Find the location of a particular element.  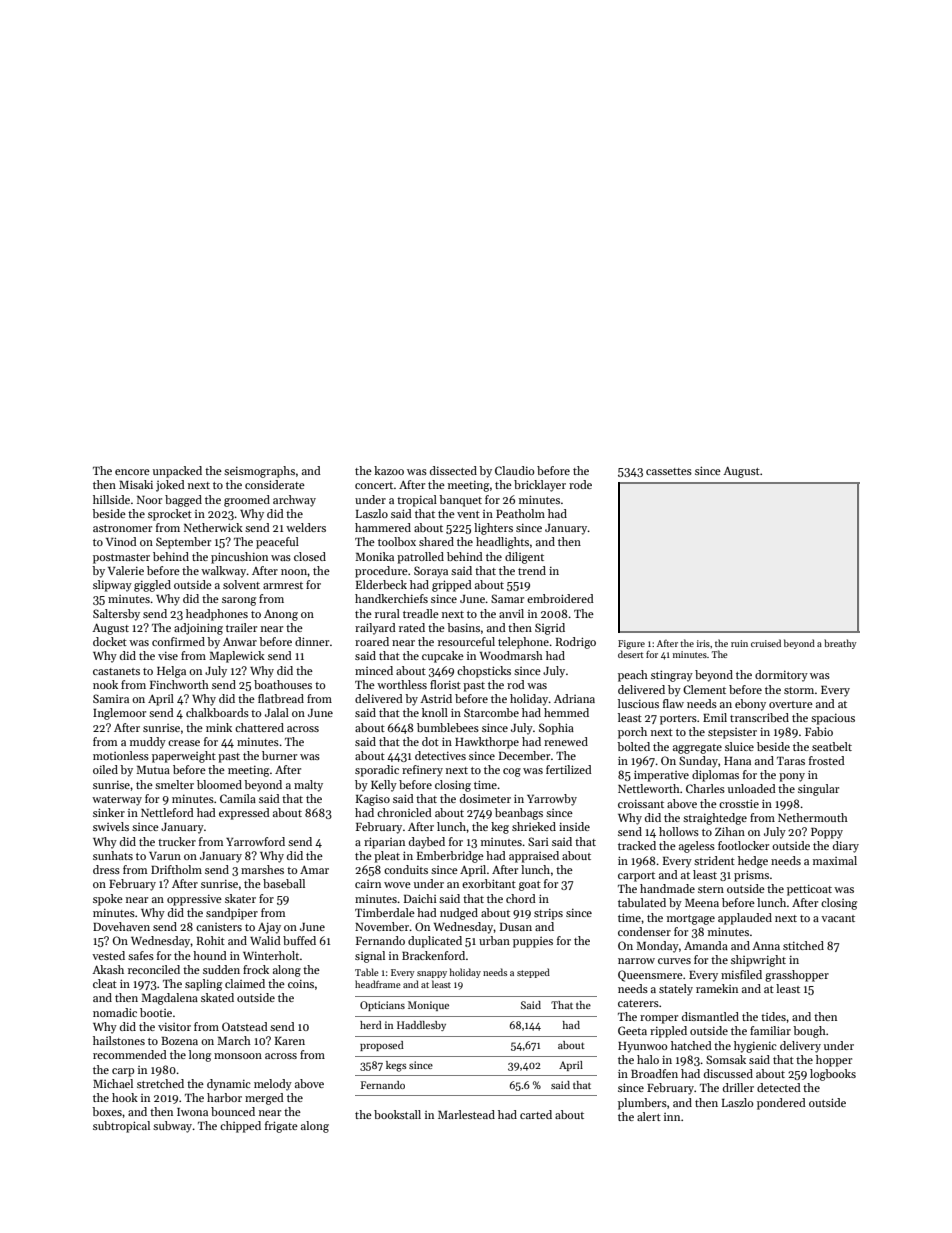

cassettes is located at coordinates (669, 471).
